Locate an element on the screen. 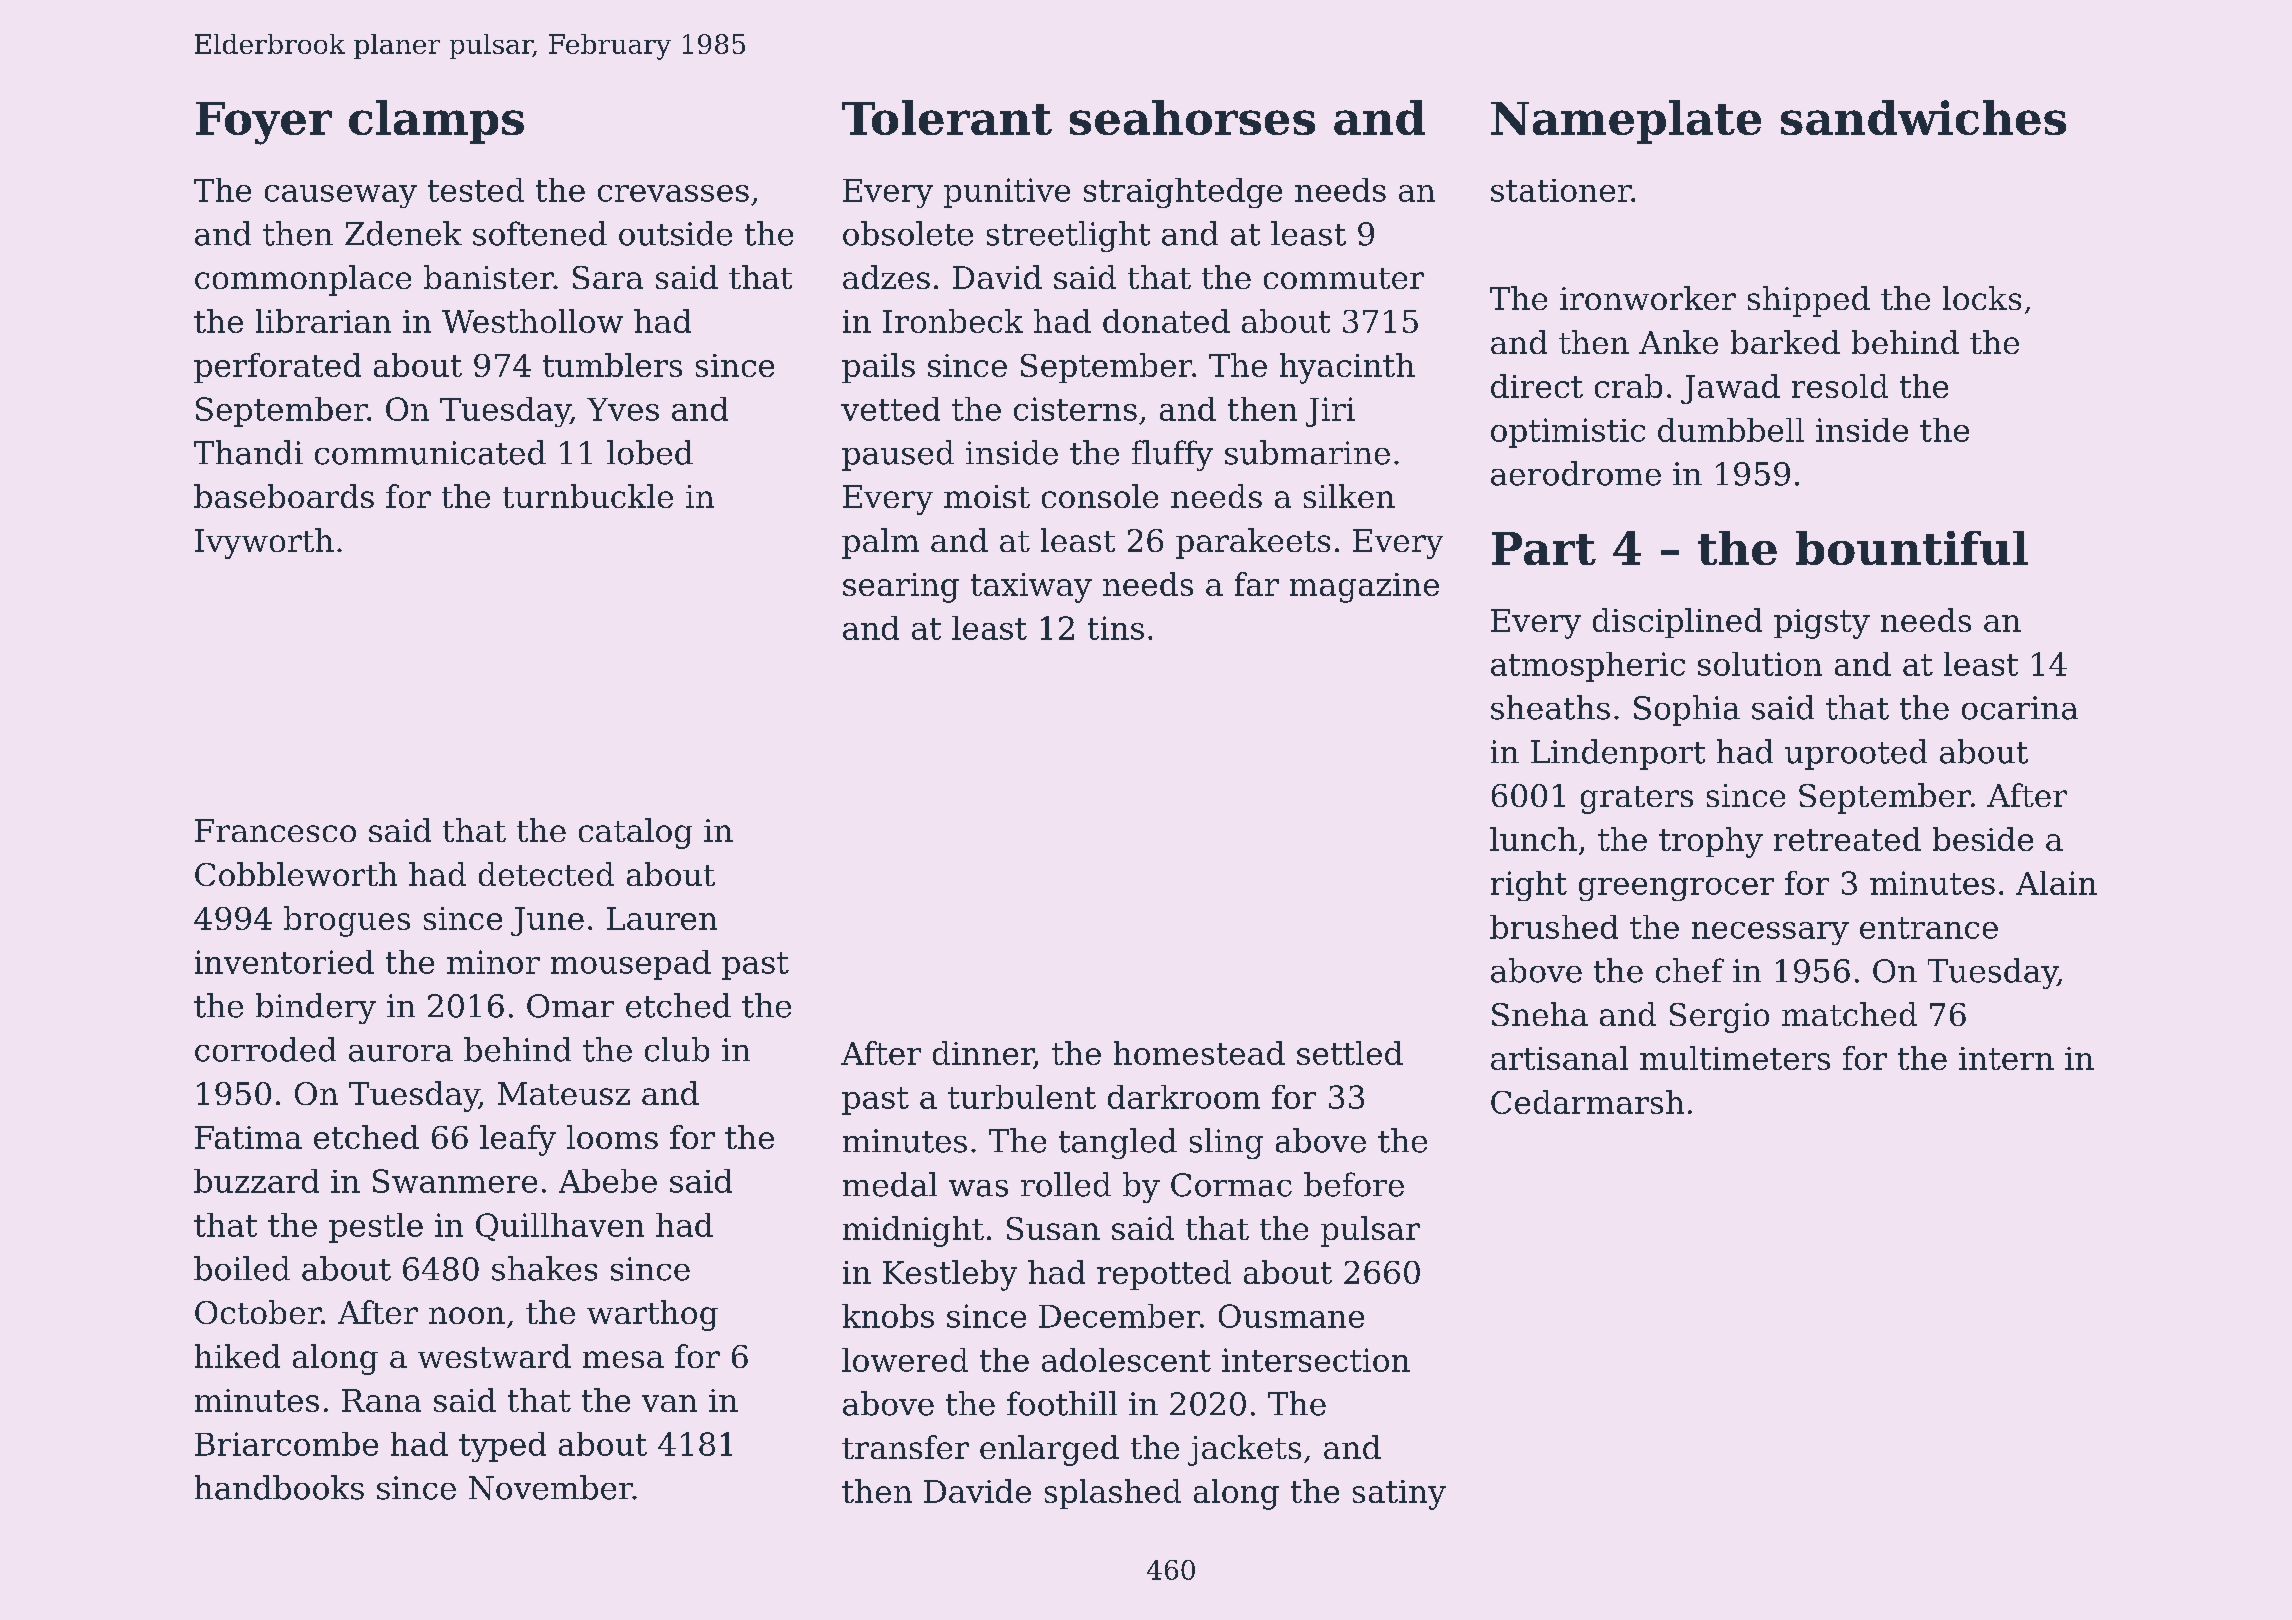 This screenshot has width=2292, height=1620. locks is located at coordinates (1982, 298).
